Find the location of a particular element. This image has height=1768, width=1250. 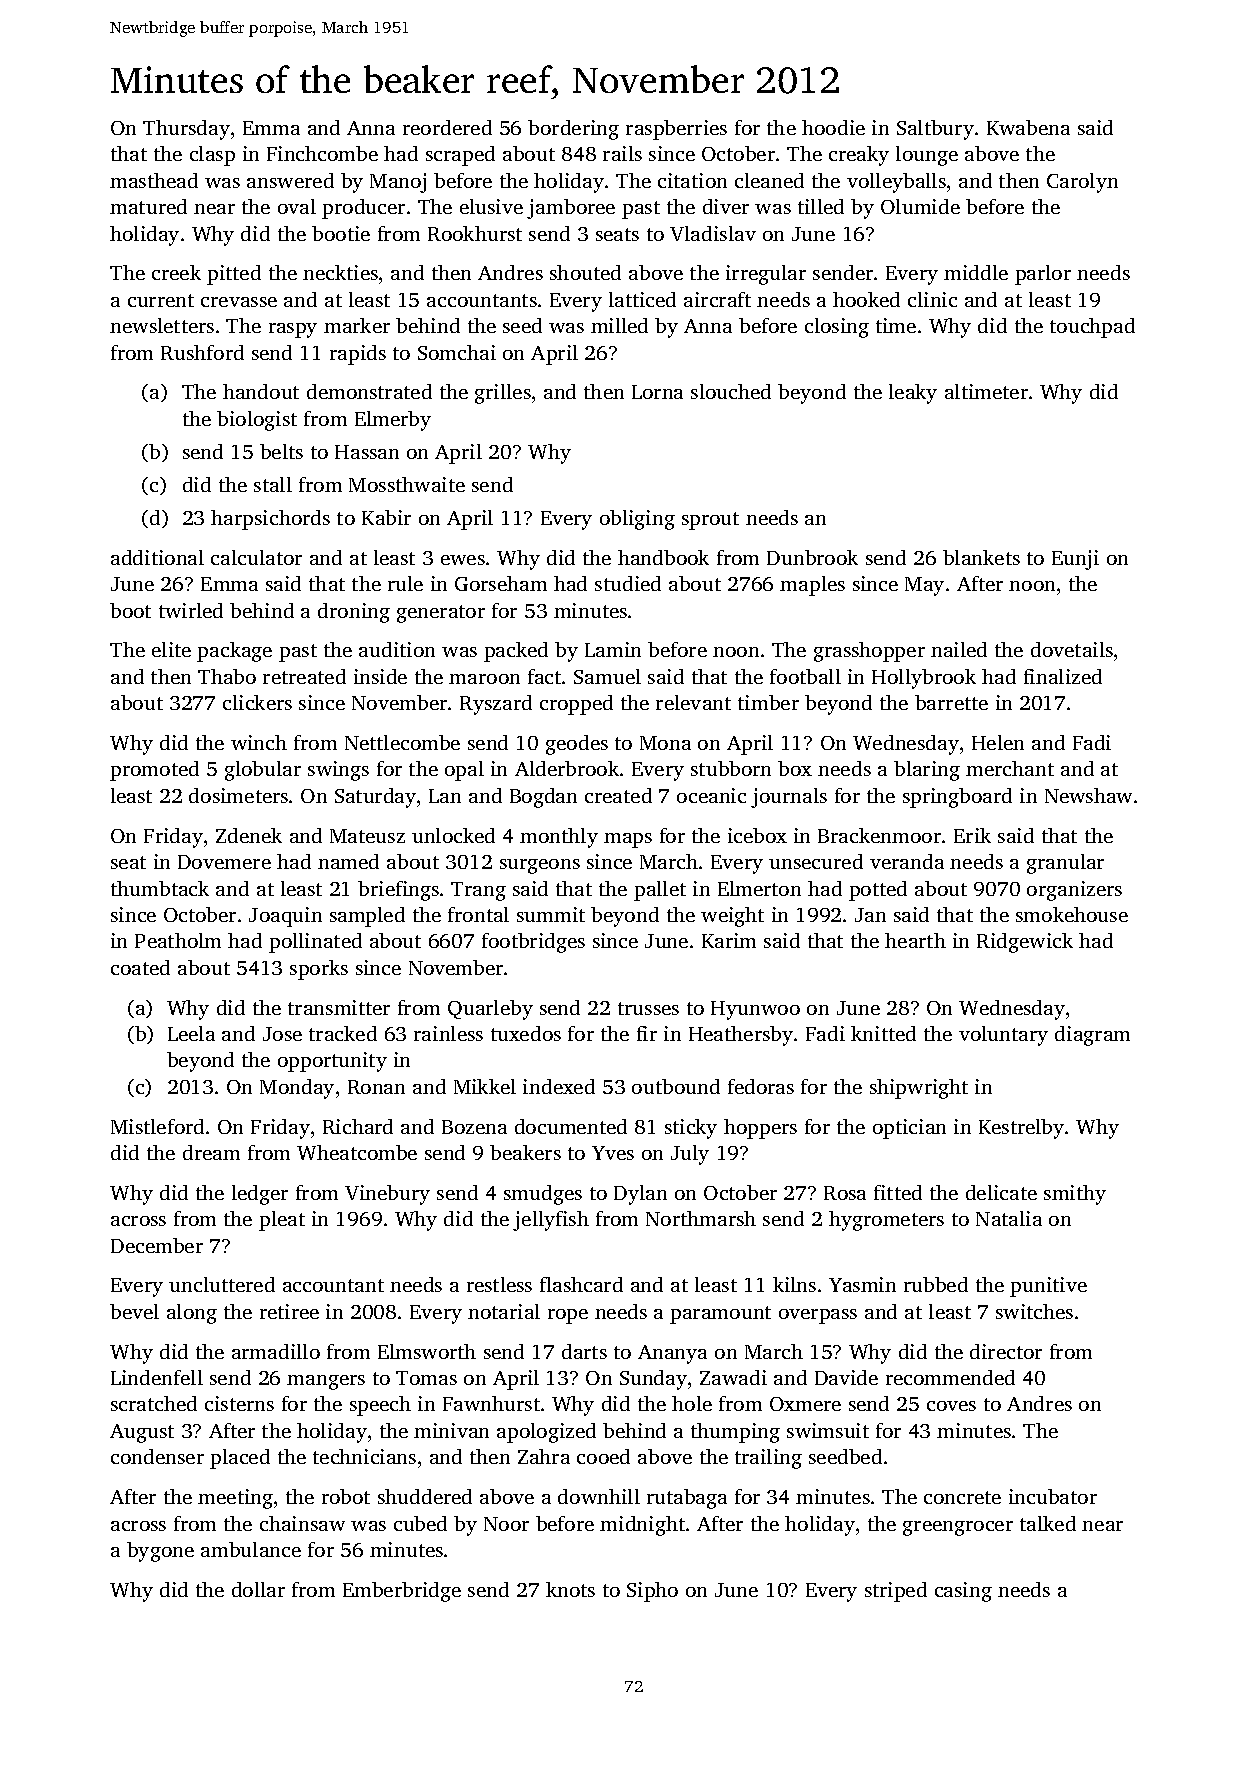

raspberries is located at coordinates (676, 130).
